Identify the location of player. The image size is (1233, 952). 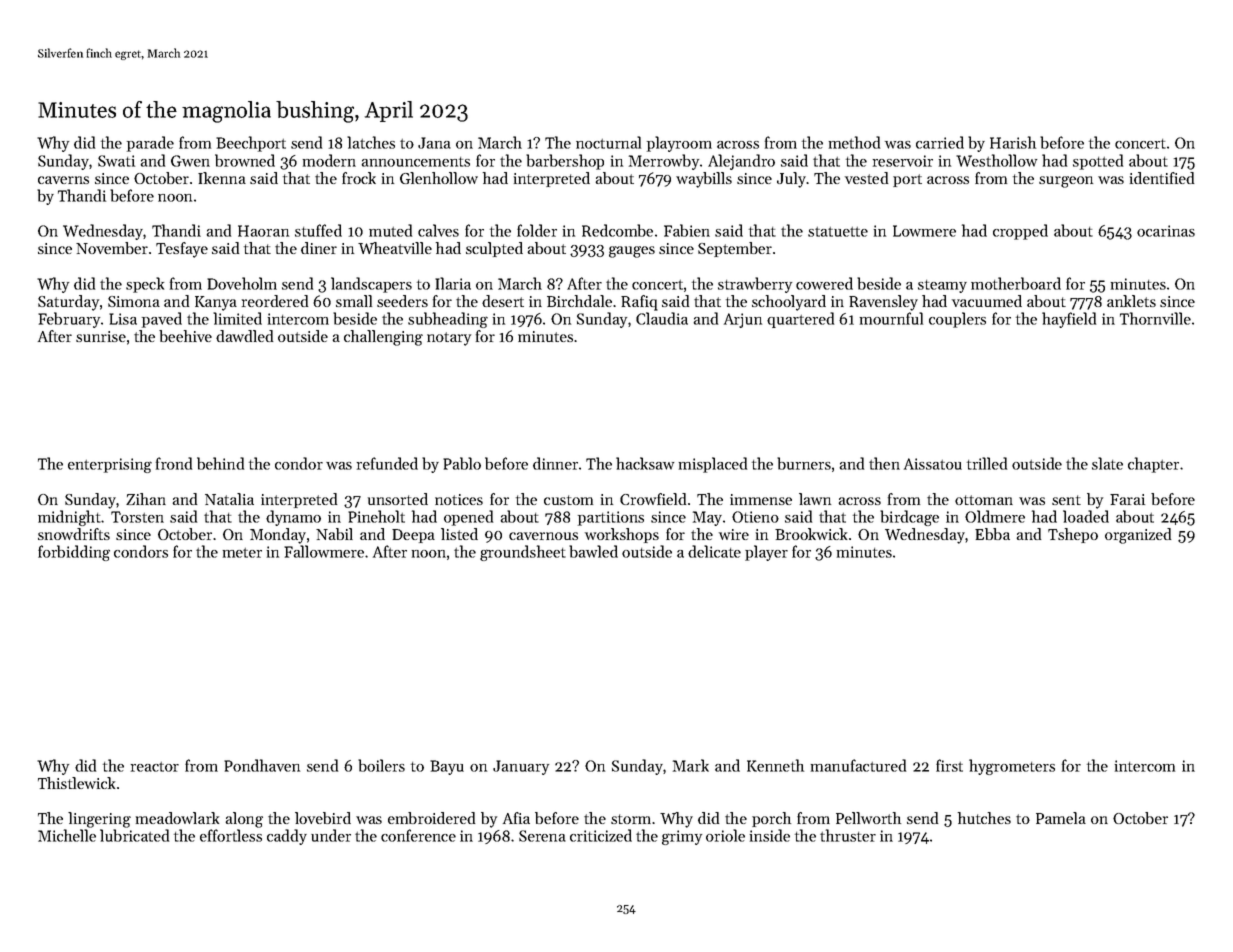
(766, 553).
